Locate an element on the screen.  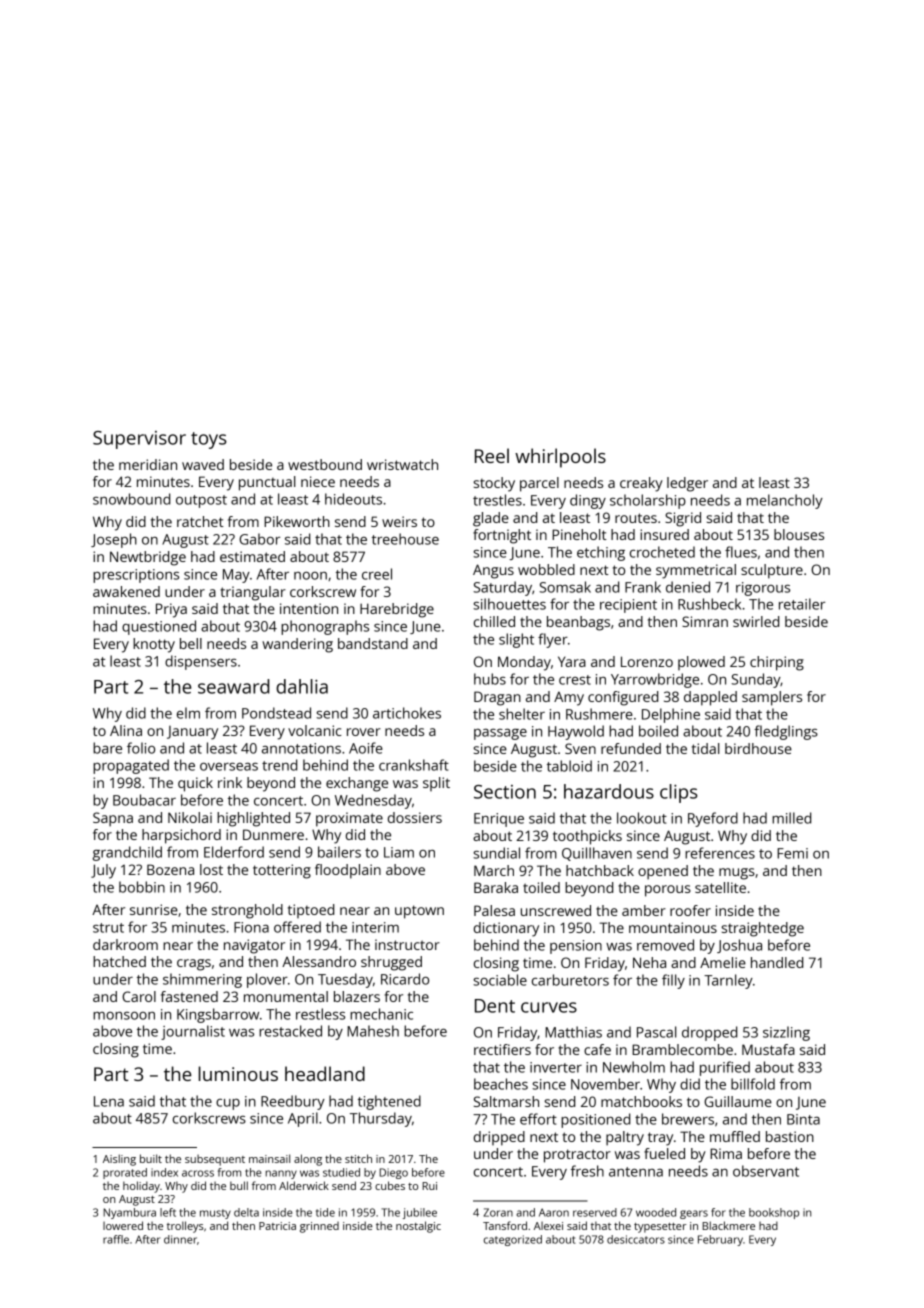
categorized is located at coordinates (513, 1240).
